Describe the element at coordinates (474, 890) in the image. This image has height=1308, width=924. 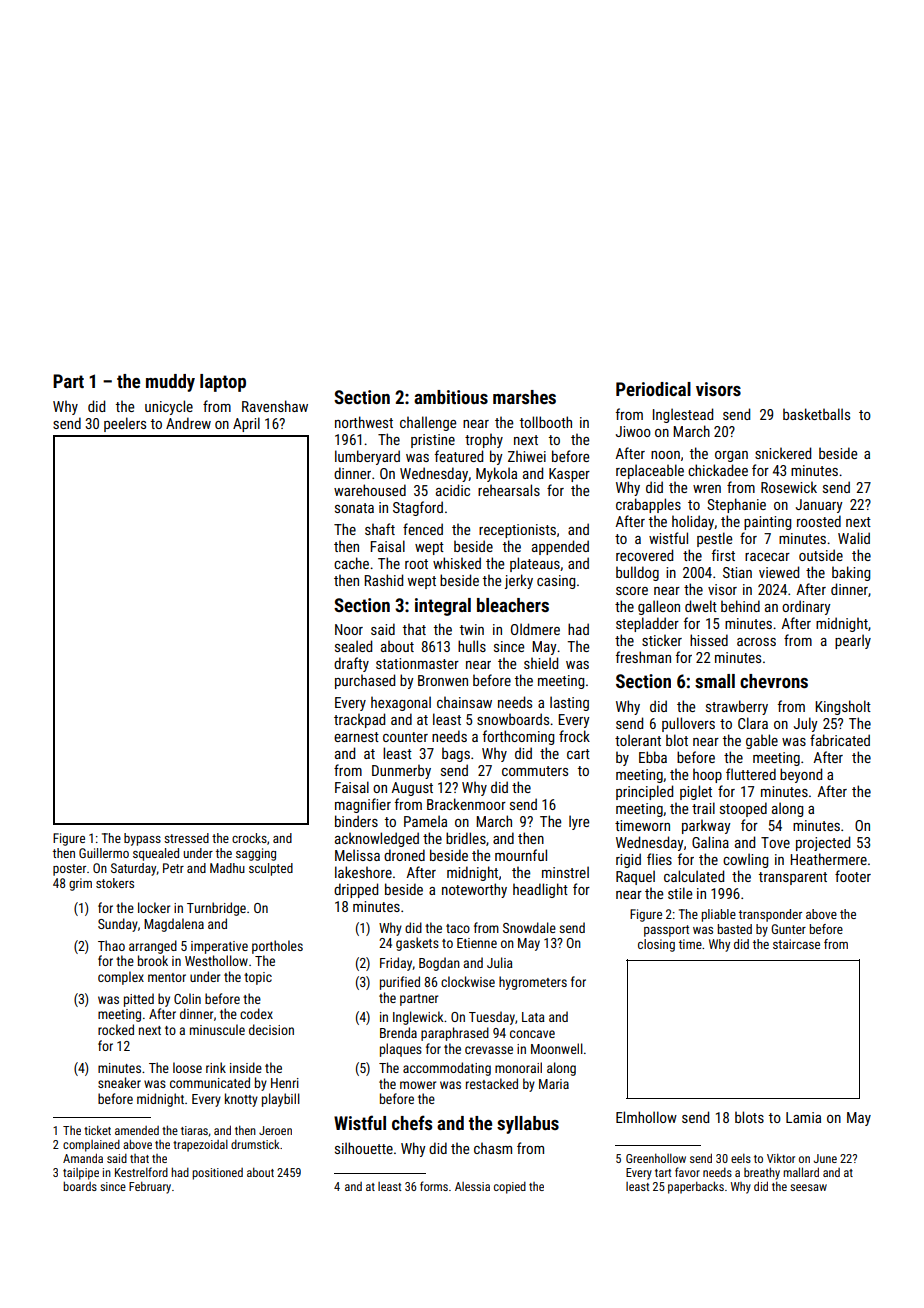
I see `noteworthy` at that location.
